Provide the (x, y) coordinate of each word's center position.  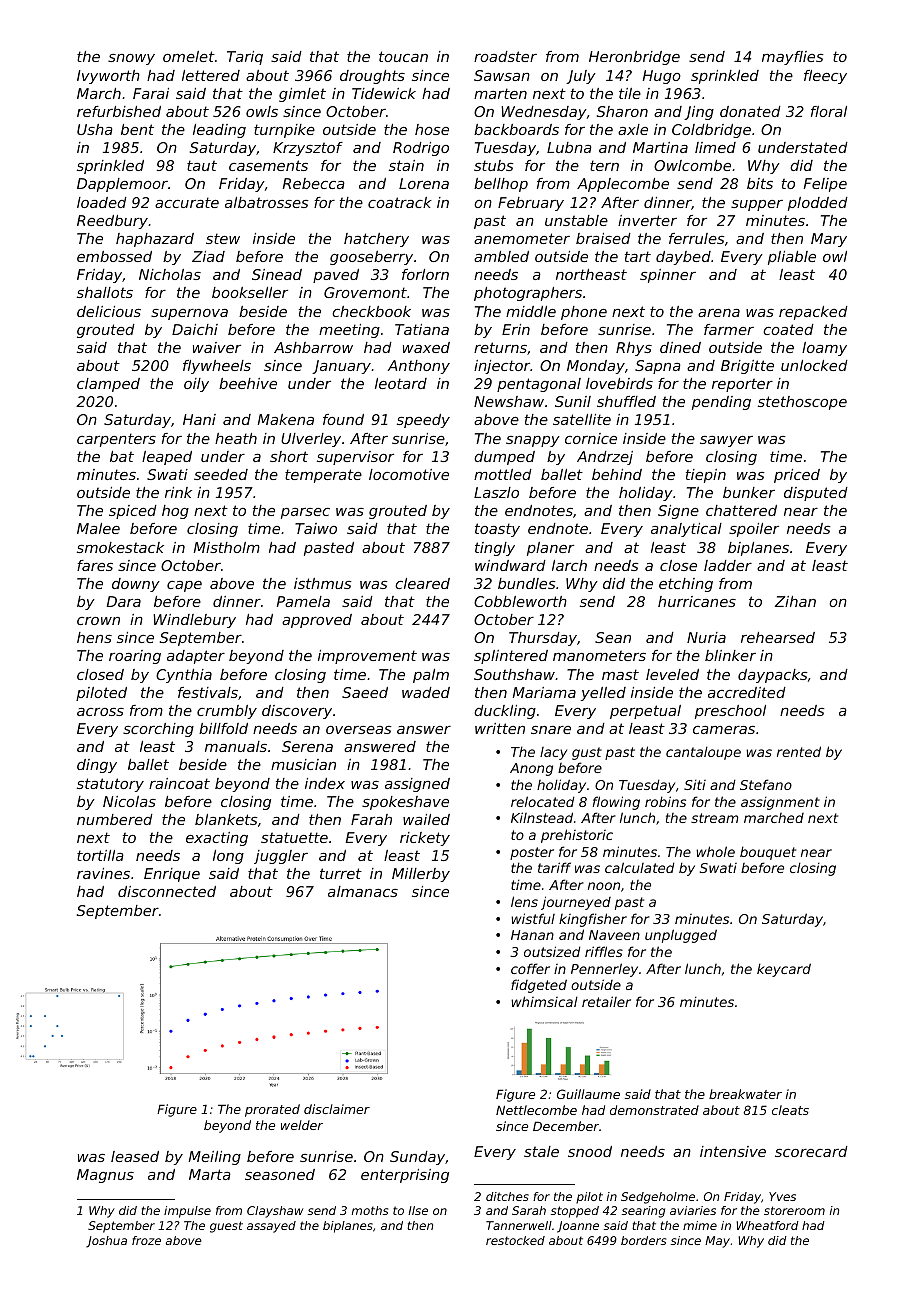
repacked (813, 313)
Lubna (569, 147)
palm (431, 676)
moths (370, 1210)
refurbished (119, 111)
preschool (730, 712)
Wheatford (767, 1225)
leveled (672, 674)
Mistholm (227, 547)
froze (146, 1240)
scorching (158, 730)
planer (550, 549)
